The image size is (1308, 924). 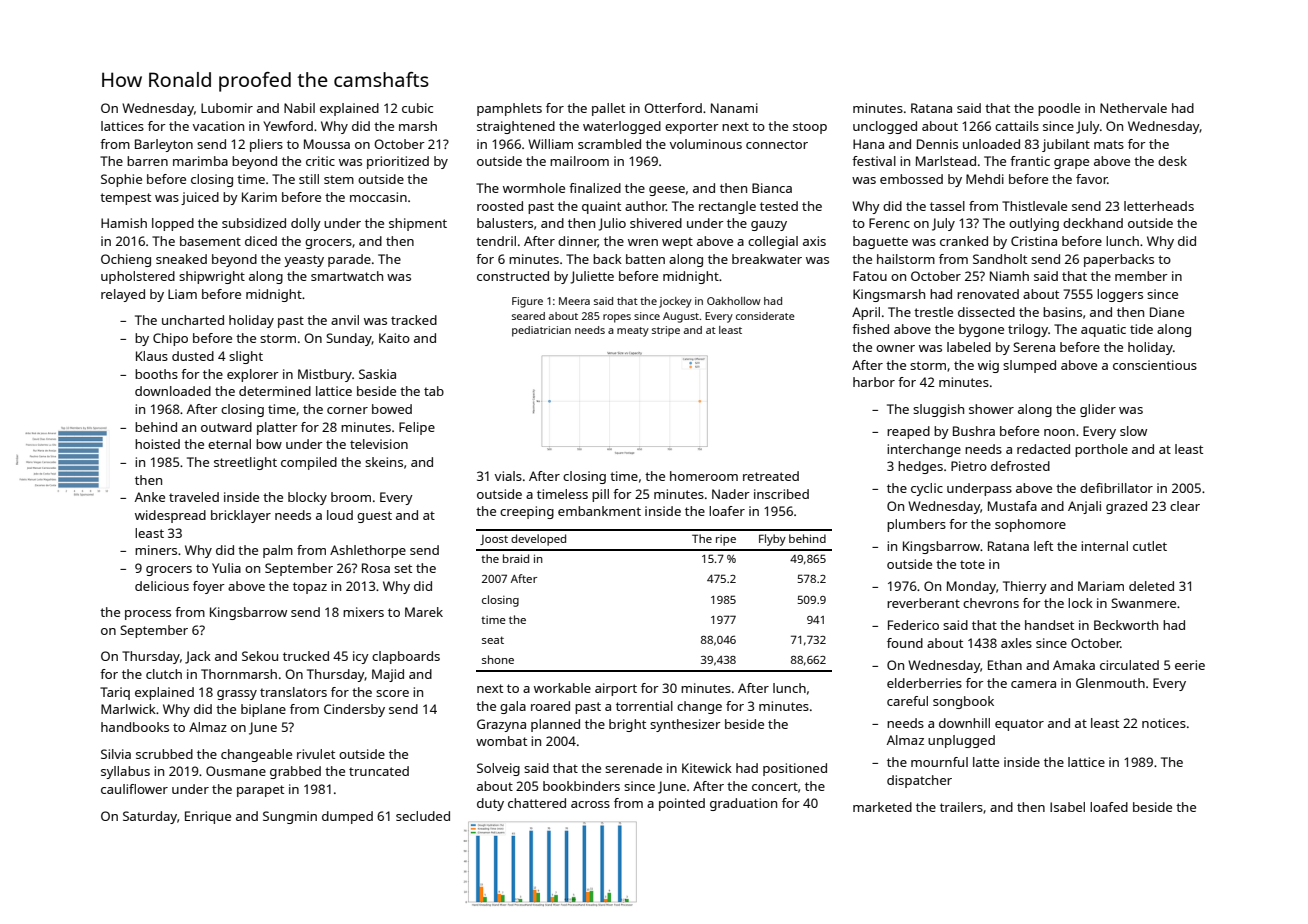 What do you see at coordinates (608, 109) in the screenshot?
I see `pallet` at bounding box center [608, 109].
